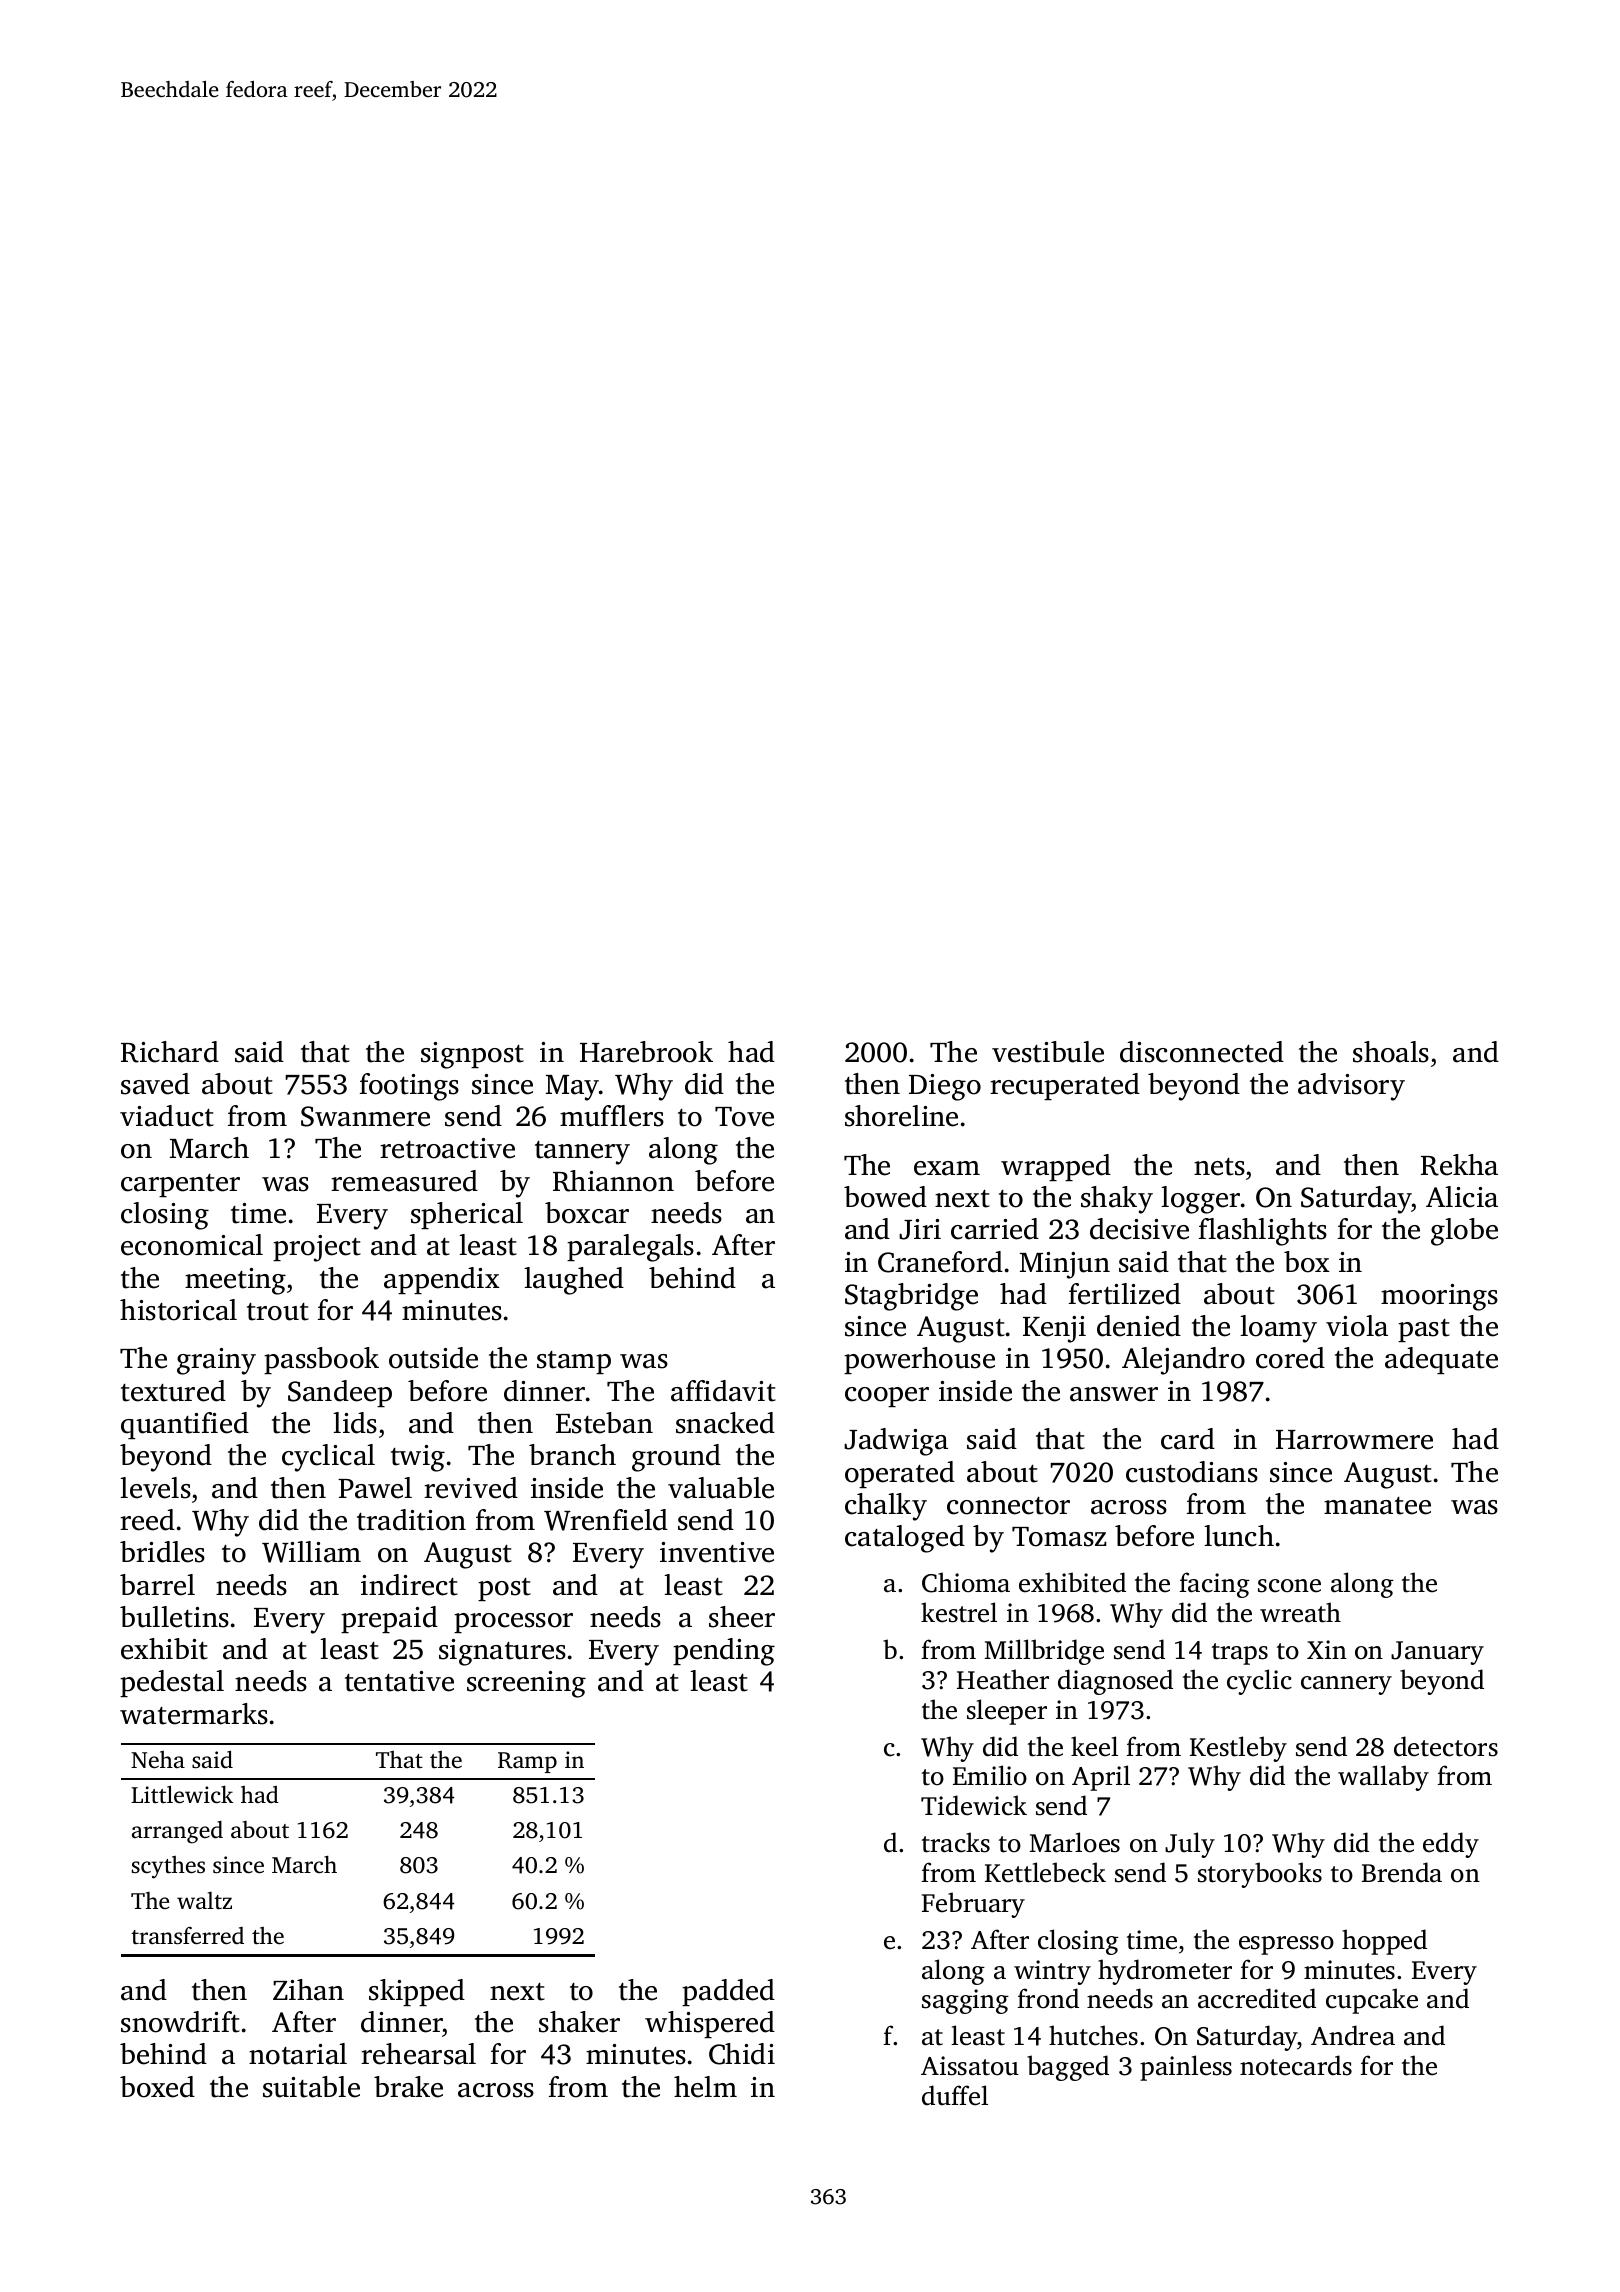 This page has width=1620, height=2292. I want to click on project, so click(317, 1248).
